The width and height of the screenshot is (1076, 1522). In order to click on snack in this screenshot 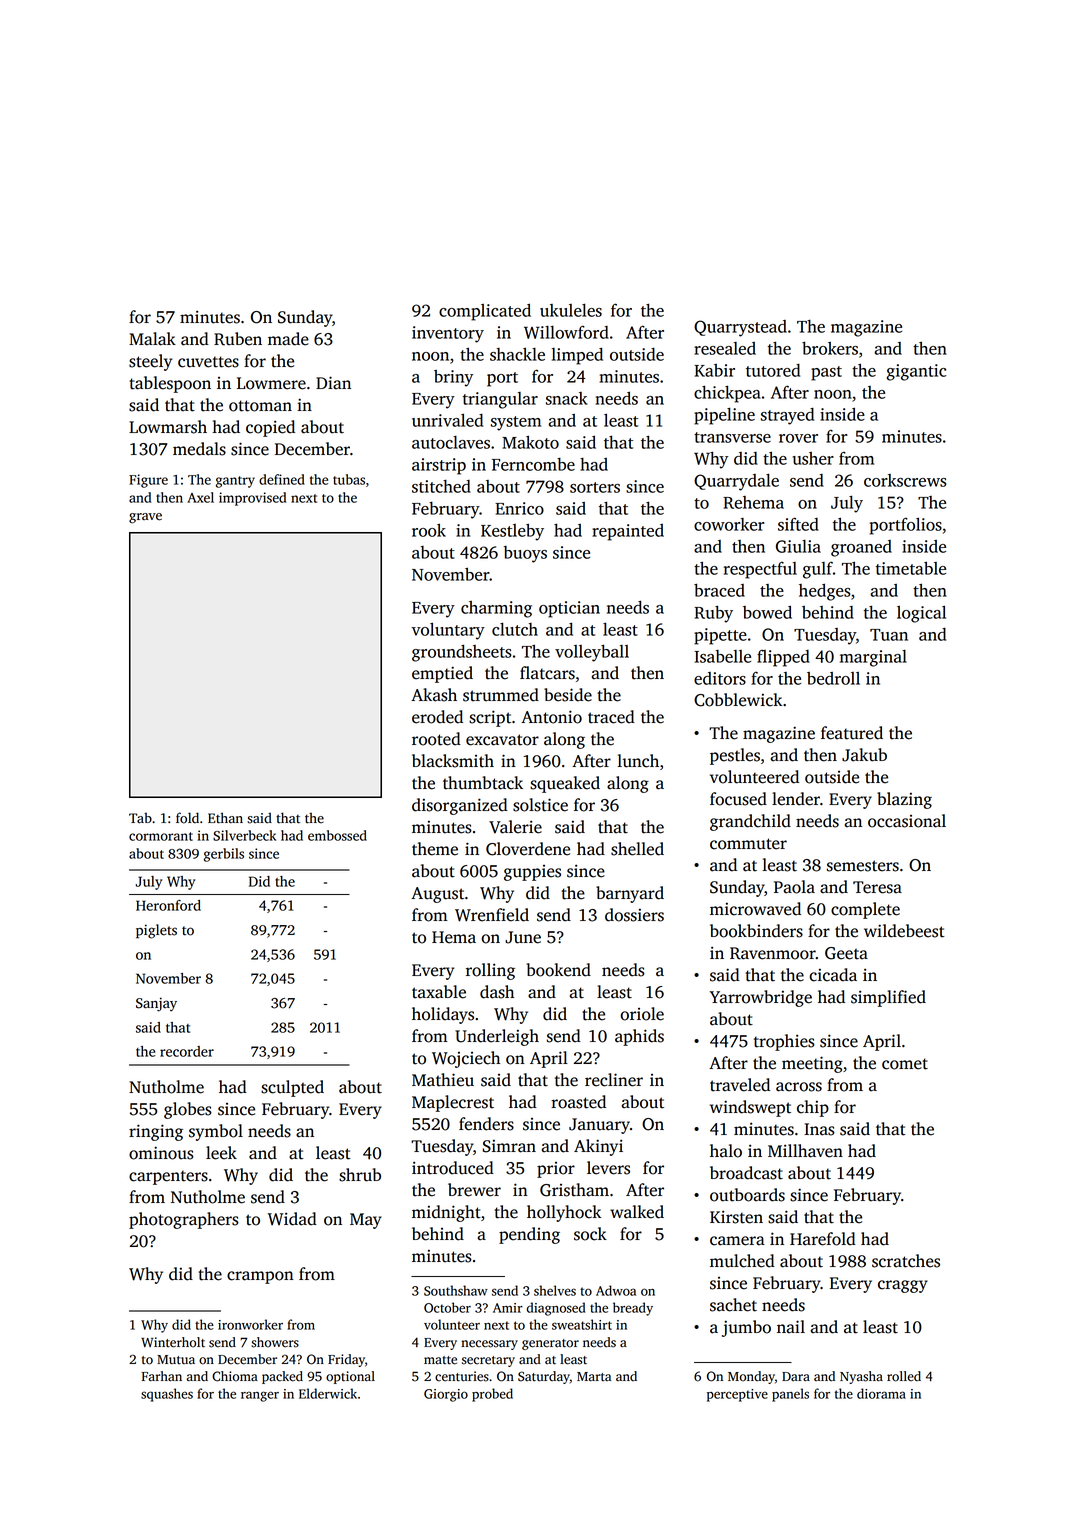, I will do `click(567, 398)`.
